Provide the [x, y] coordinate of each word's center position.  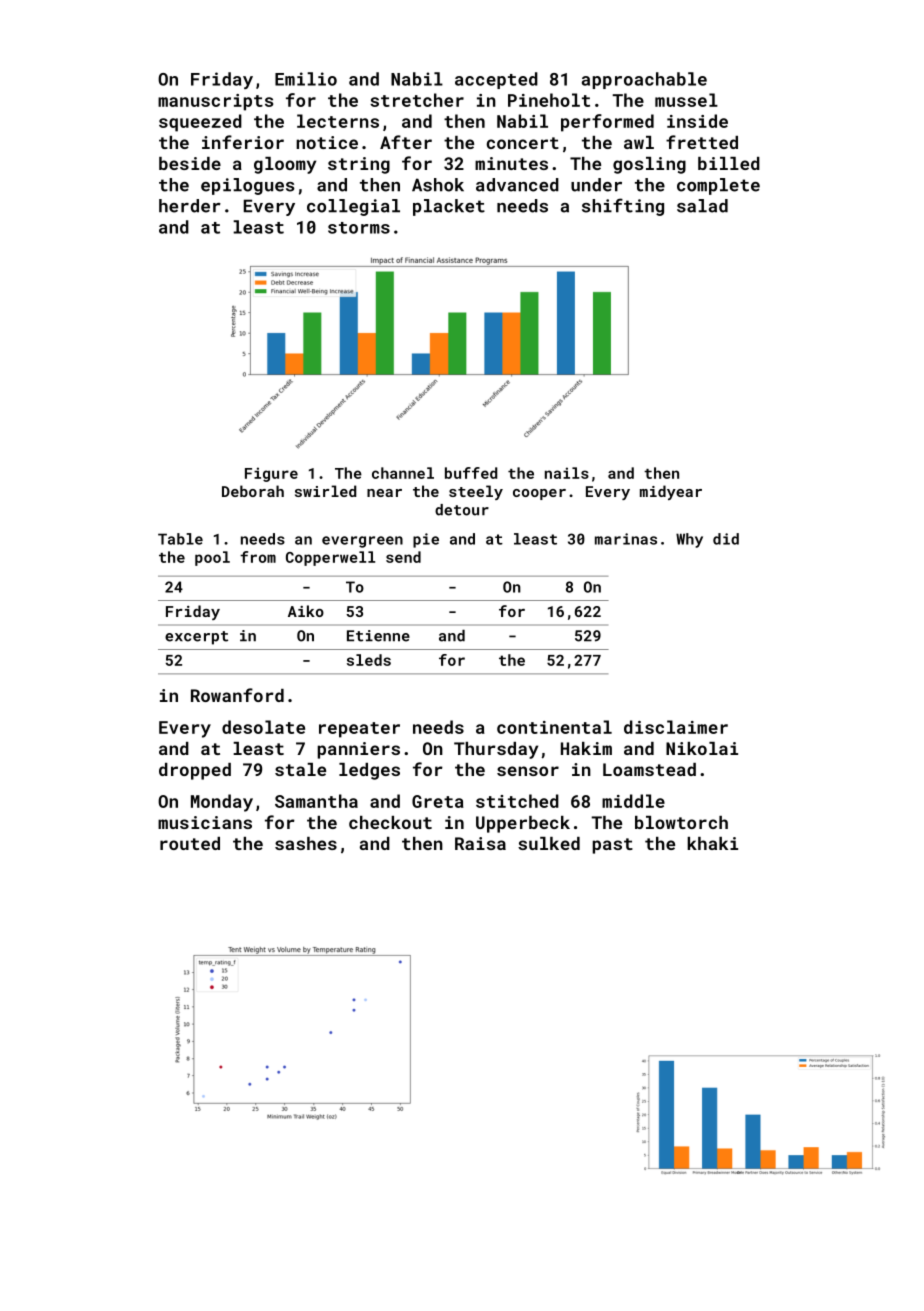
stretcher [417, 100]
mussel [686, 100]
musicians [205, 822]
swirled [325, 491]
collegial [353, 207]
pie [426, 540]
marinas [626, 539]
